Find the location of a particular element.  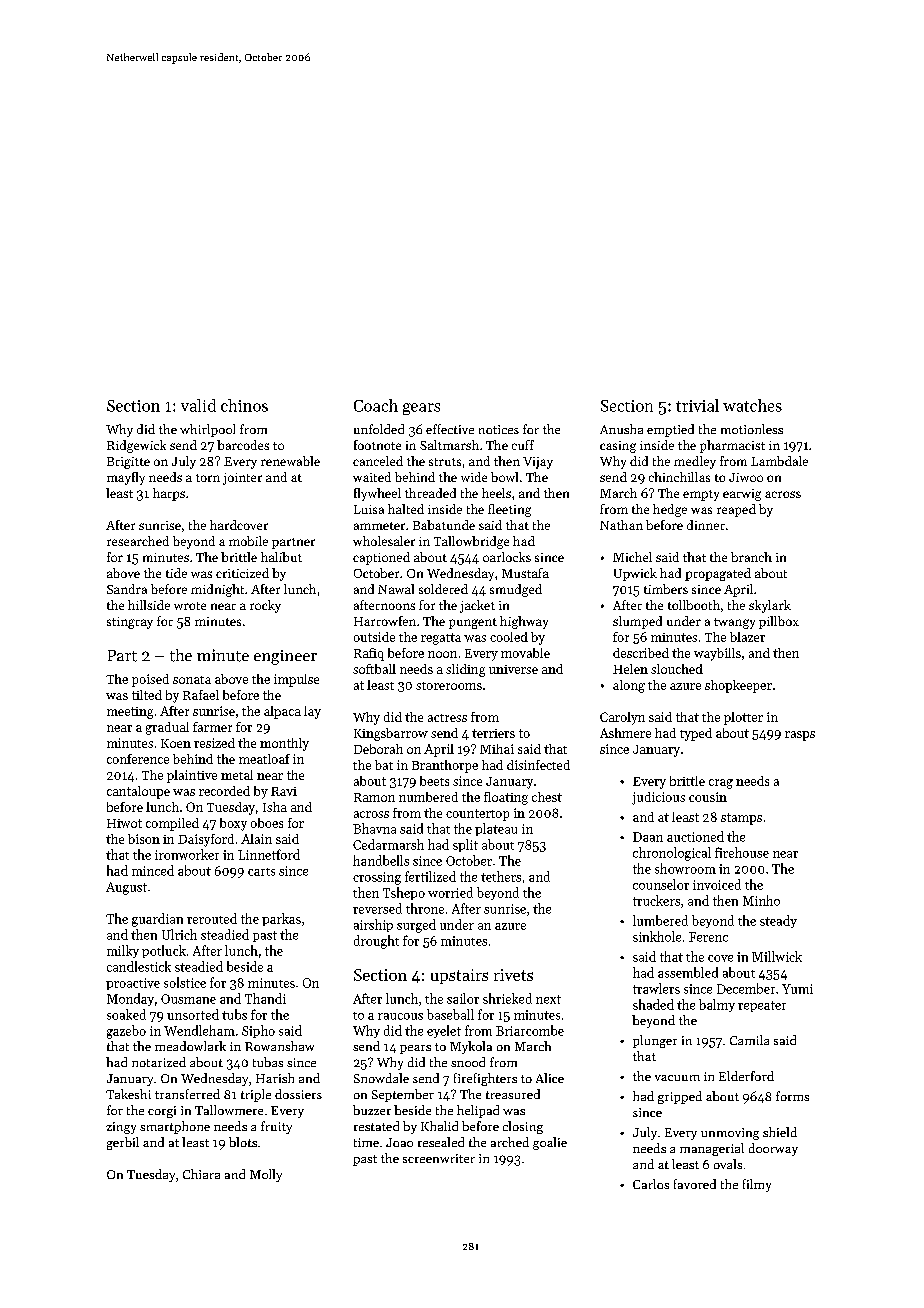

Chiara is located at coordinates (201, 1174).
